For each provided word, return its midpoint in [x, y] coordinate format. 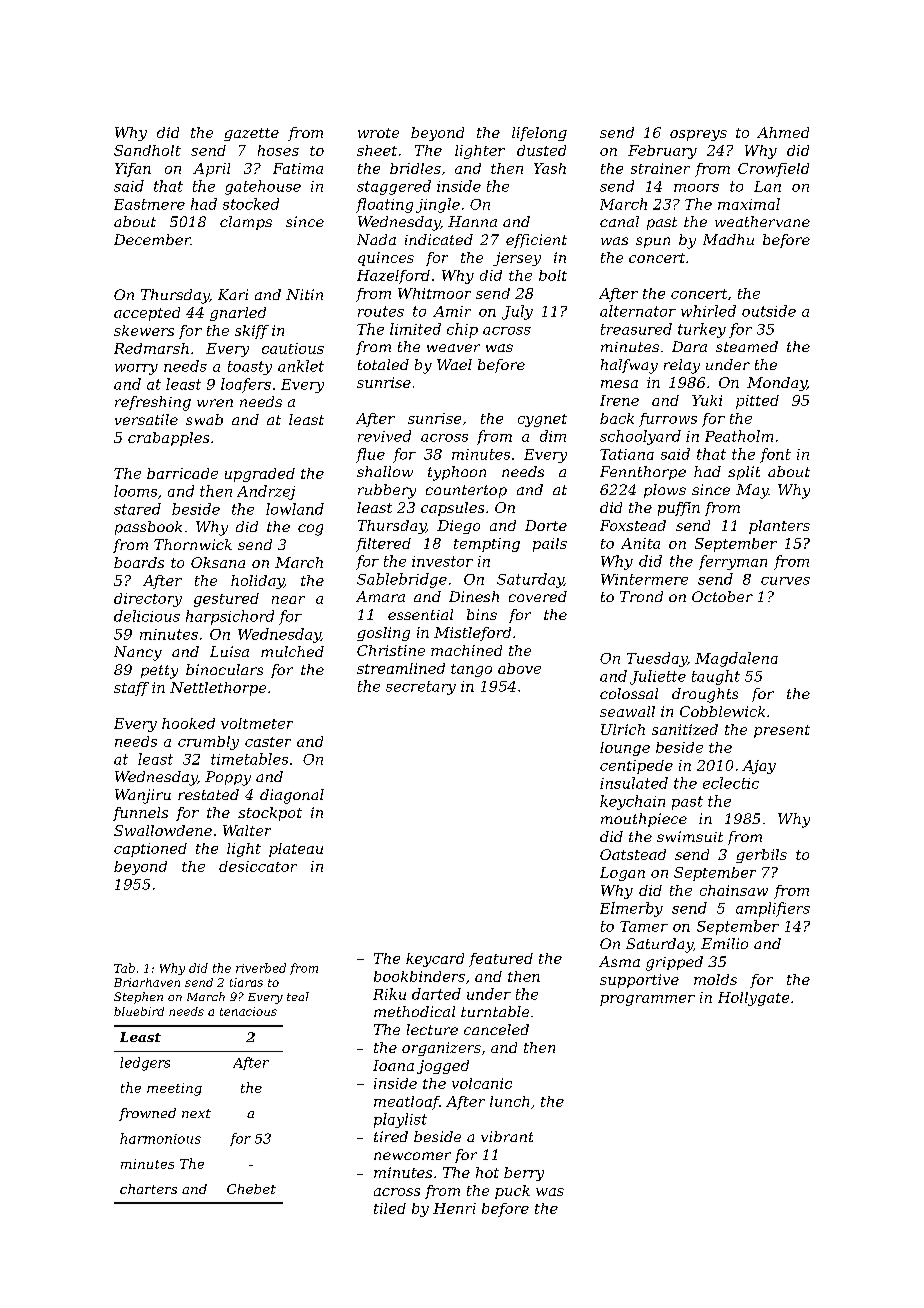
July [517, 312]
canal [619, 221]
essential [420, 614]
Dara [689, 346]
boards [139, 562]
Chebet [251, 1189]
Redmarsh [151, 348]
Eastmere [149, 204]
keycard [435, 960]
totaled [383, 364]
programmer [647, 1000]
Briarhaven [147, 982]
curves [785, 581]
